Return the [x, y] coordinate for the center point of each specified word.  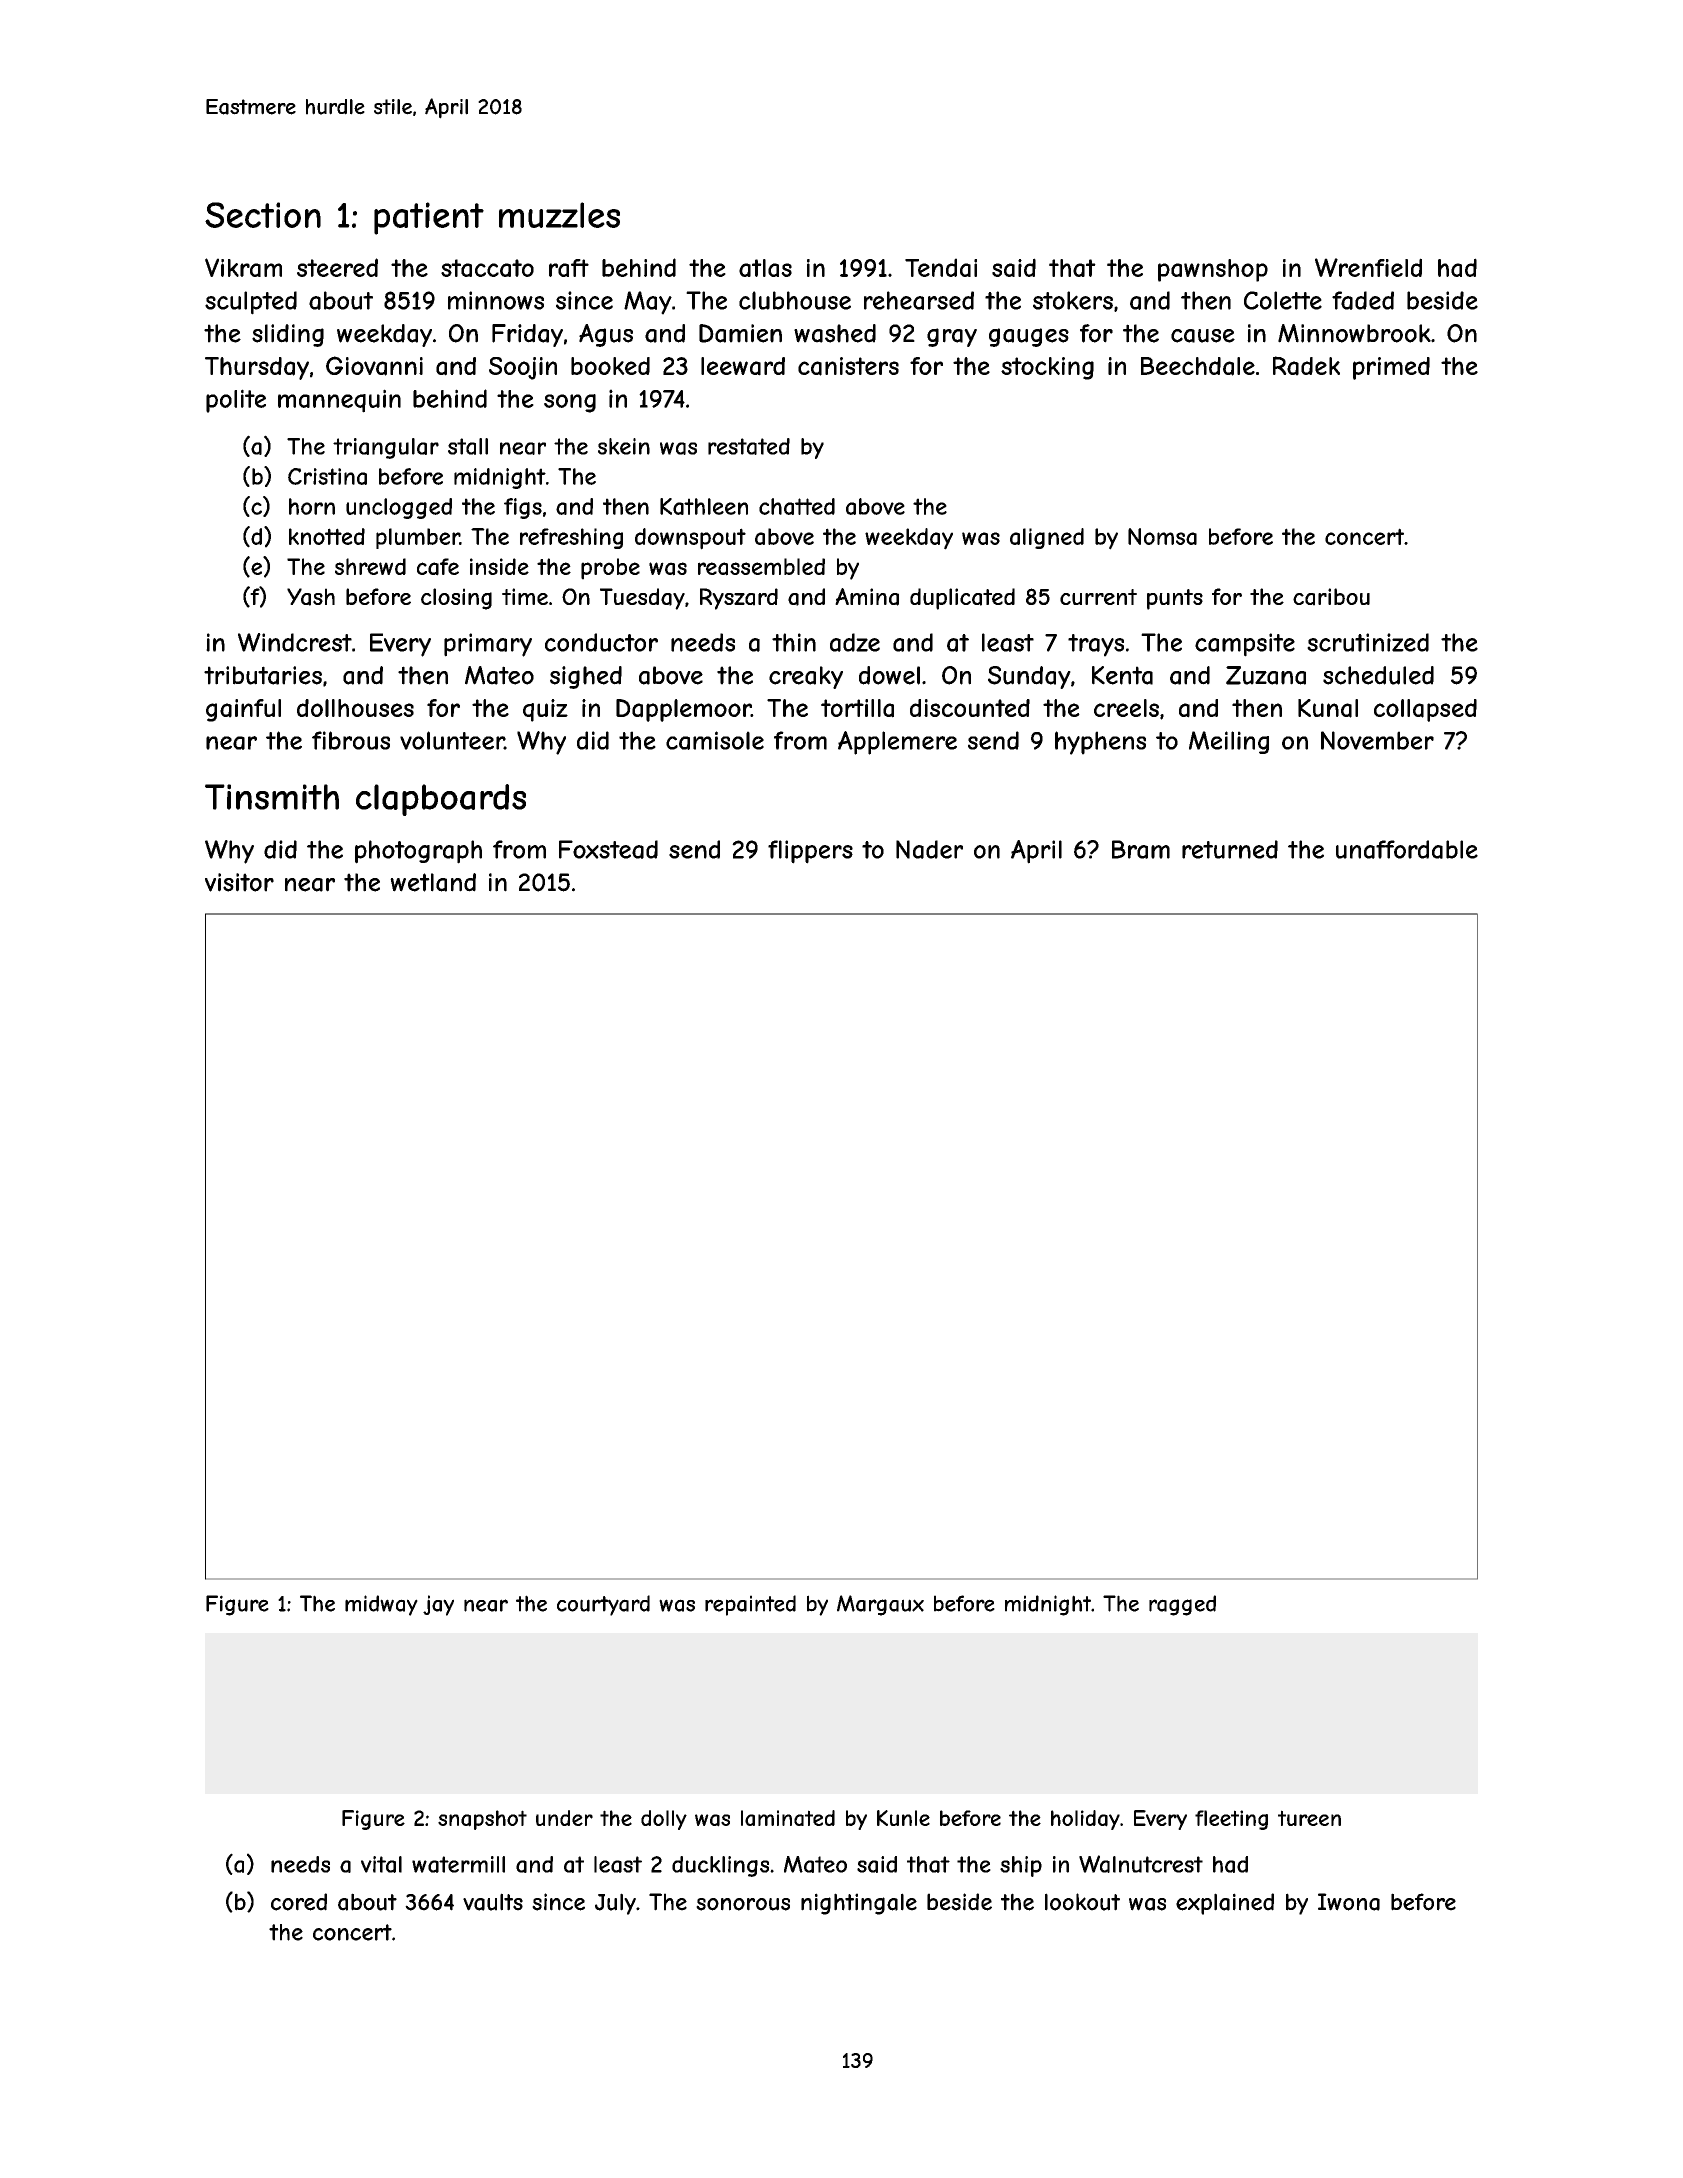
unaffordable [1407, 849]
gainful [243, 710]
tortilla [857, 708]
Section [263, 215]
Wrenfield [1368, 267]
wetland [433, 882]
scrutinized [1368, 642]
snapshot [482, 1820]
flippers [810, 852]
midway [381, 1605]
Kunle [903, 1818]
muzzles [559, 215]
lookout [1082, 1902]
